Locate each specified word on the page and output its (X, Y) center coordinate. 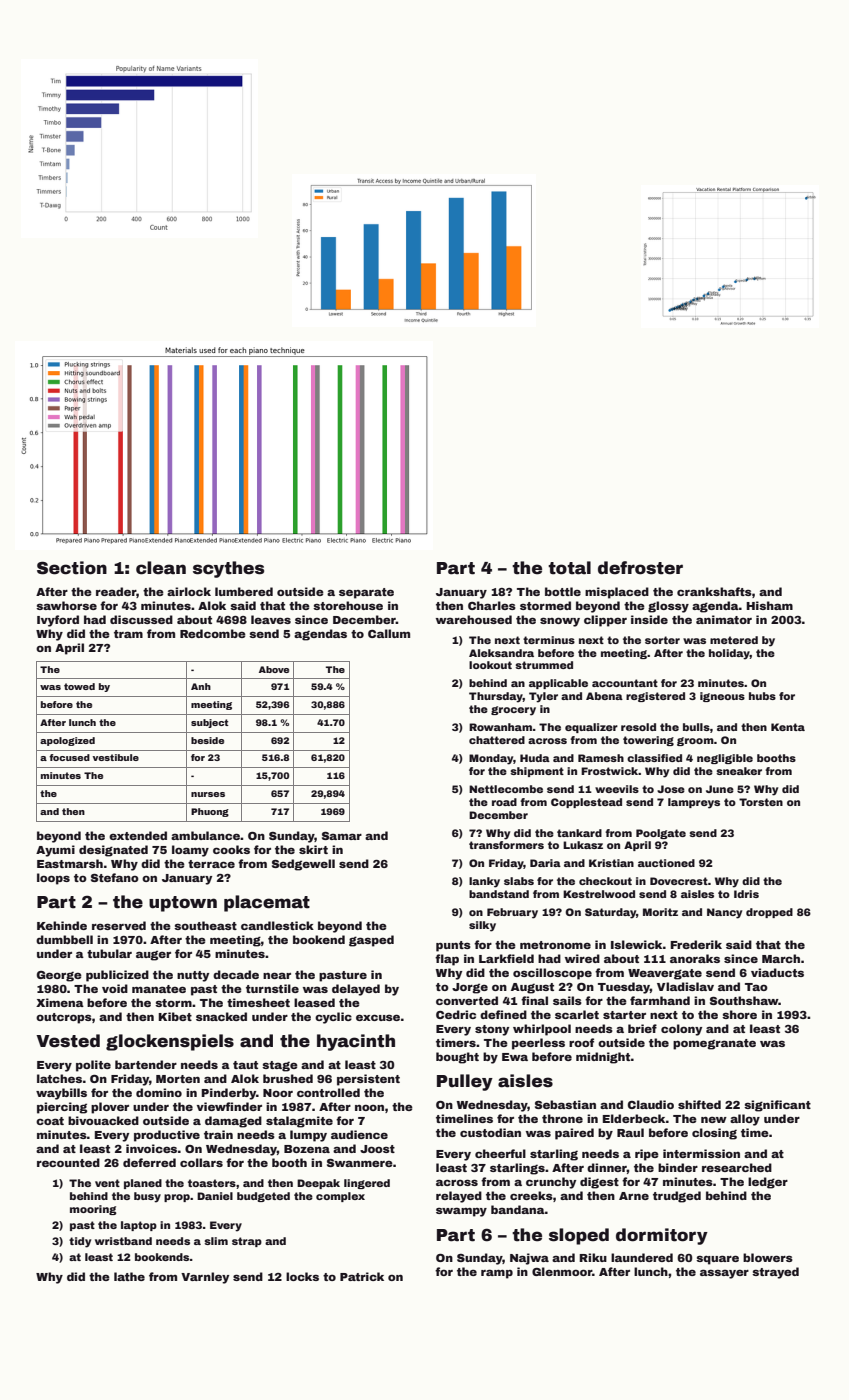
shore (739, 1014)
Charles (492, 605)
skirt (313, 849)
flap (447, 960)
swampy (461, 1212)
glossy (668, 607)
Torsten (761, 802)
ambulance (205, 835)
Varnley (205, 1278)
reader (116, 591)
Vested (68, 1041)
